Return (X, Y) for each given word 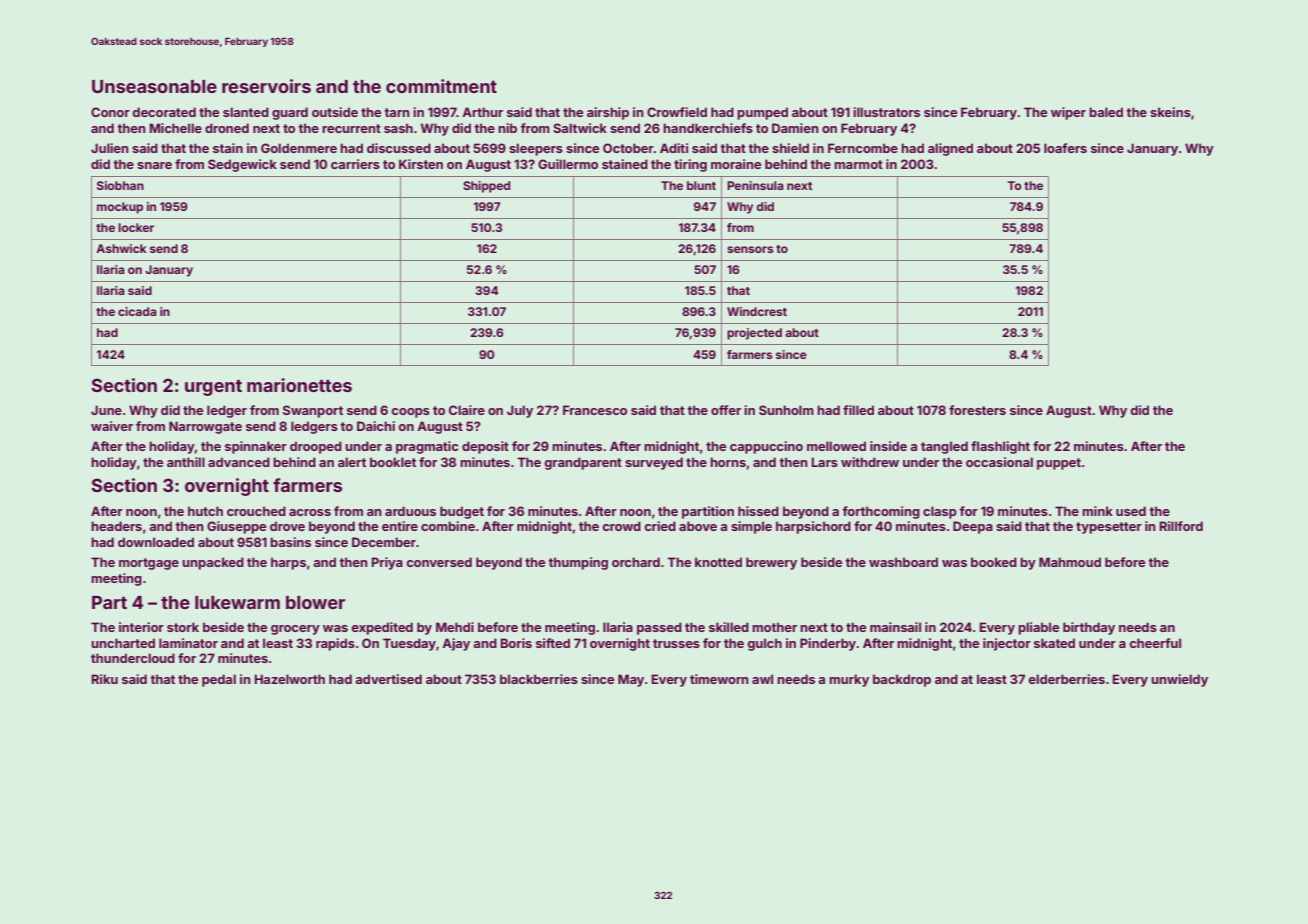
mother (774, 627)
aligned (950, 149)
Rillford (1181, 526)
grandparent (583, 463)
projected (754, 334)
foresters (977, 410)
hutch (205, 511)
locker (136, 227)
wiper (1068, 113)
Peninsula (755, 185)
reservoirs (266, 86)
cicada (137, 311)
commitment (441, 86)
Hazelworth (289, 679)
